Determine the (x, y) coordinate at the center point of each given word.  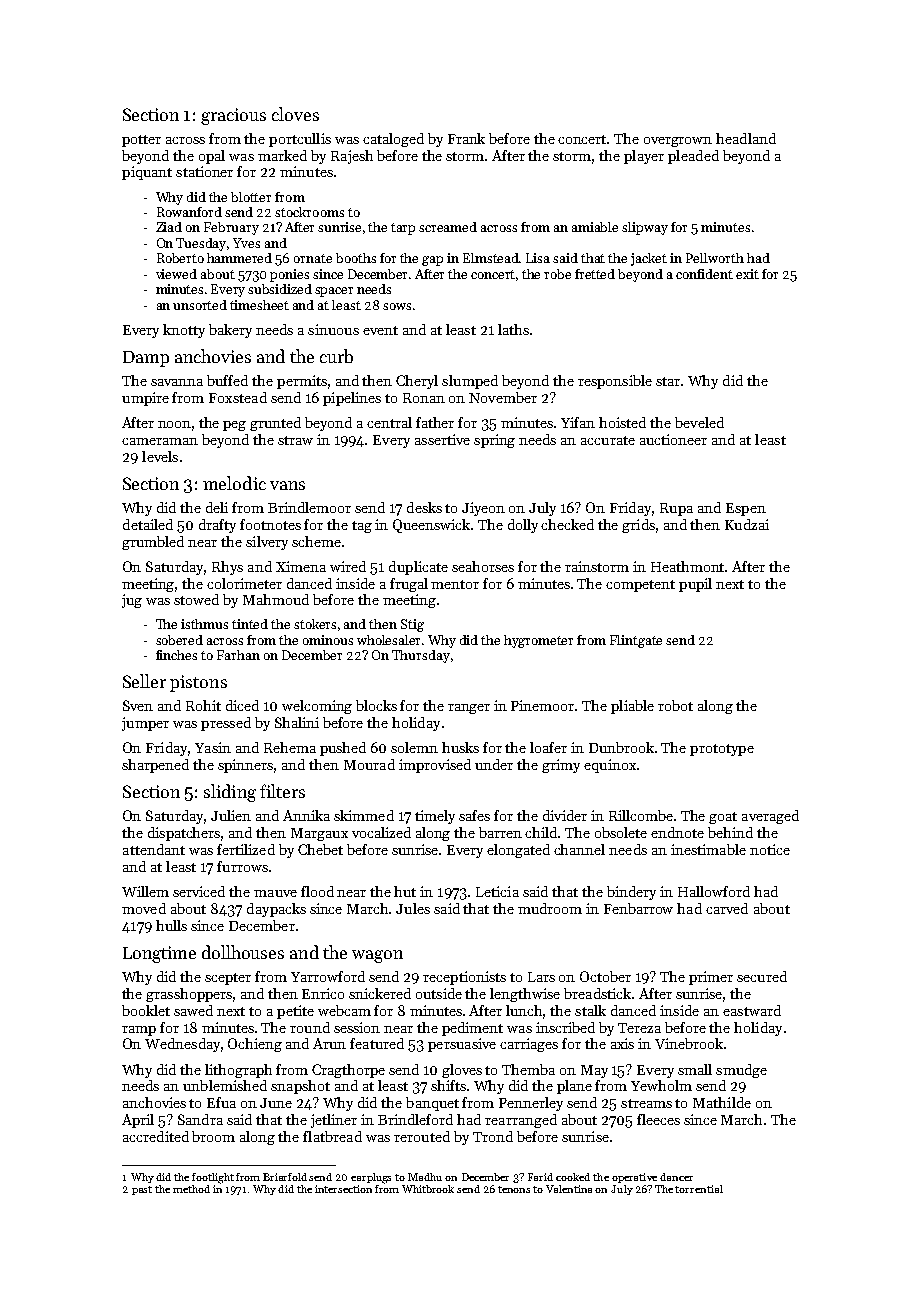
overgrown (678, 142)
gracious (233, 116)
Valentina (569, 1189)
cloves (295, 114)
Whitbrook (428, 1189)
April (138, 1121)
